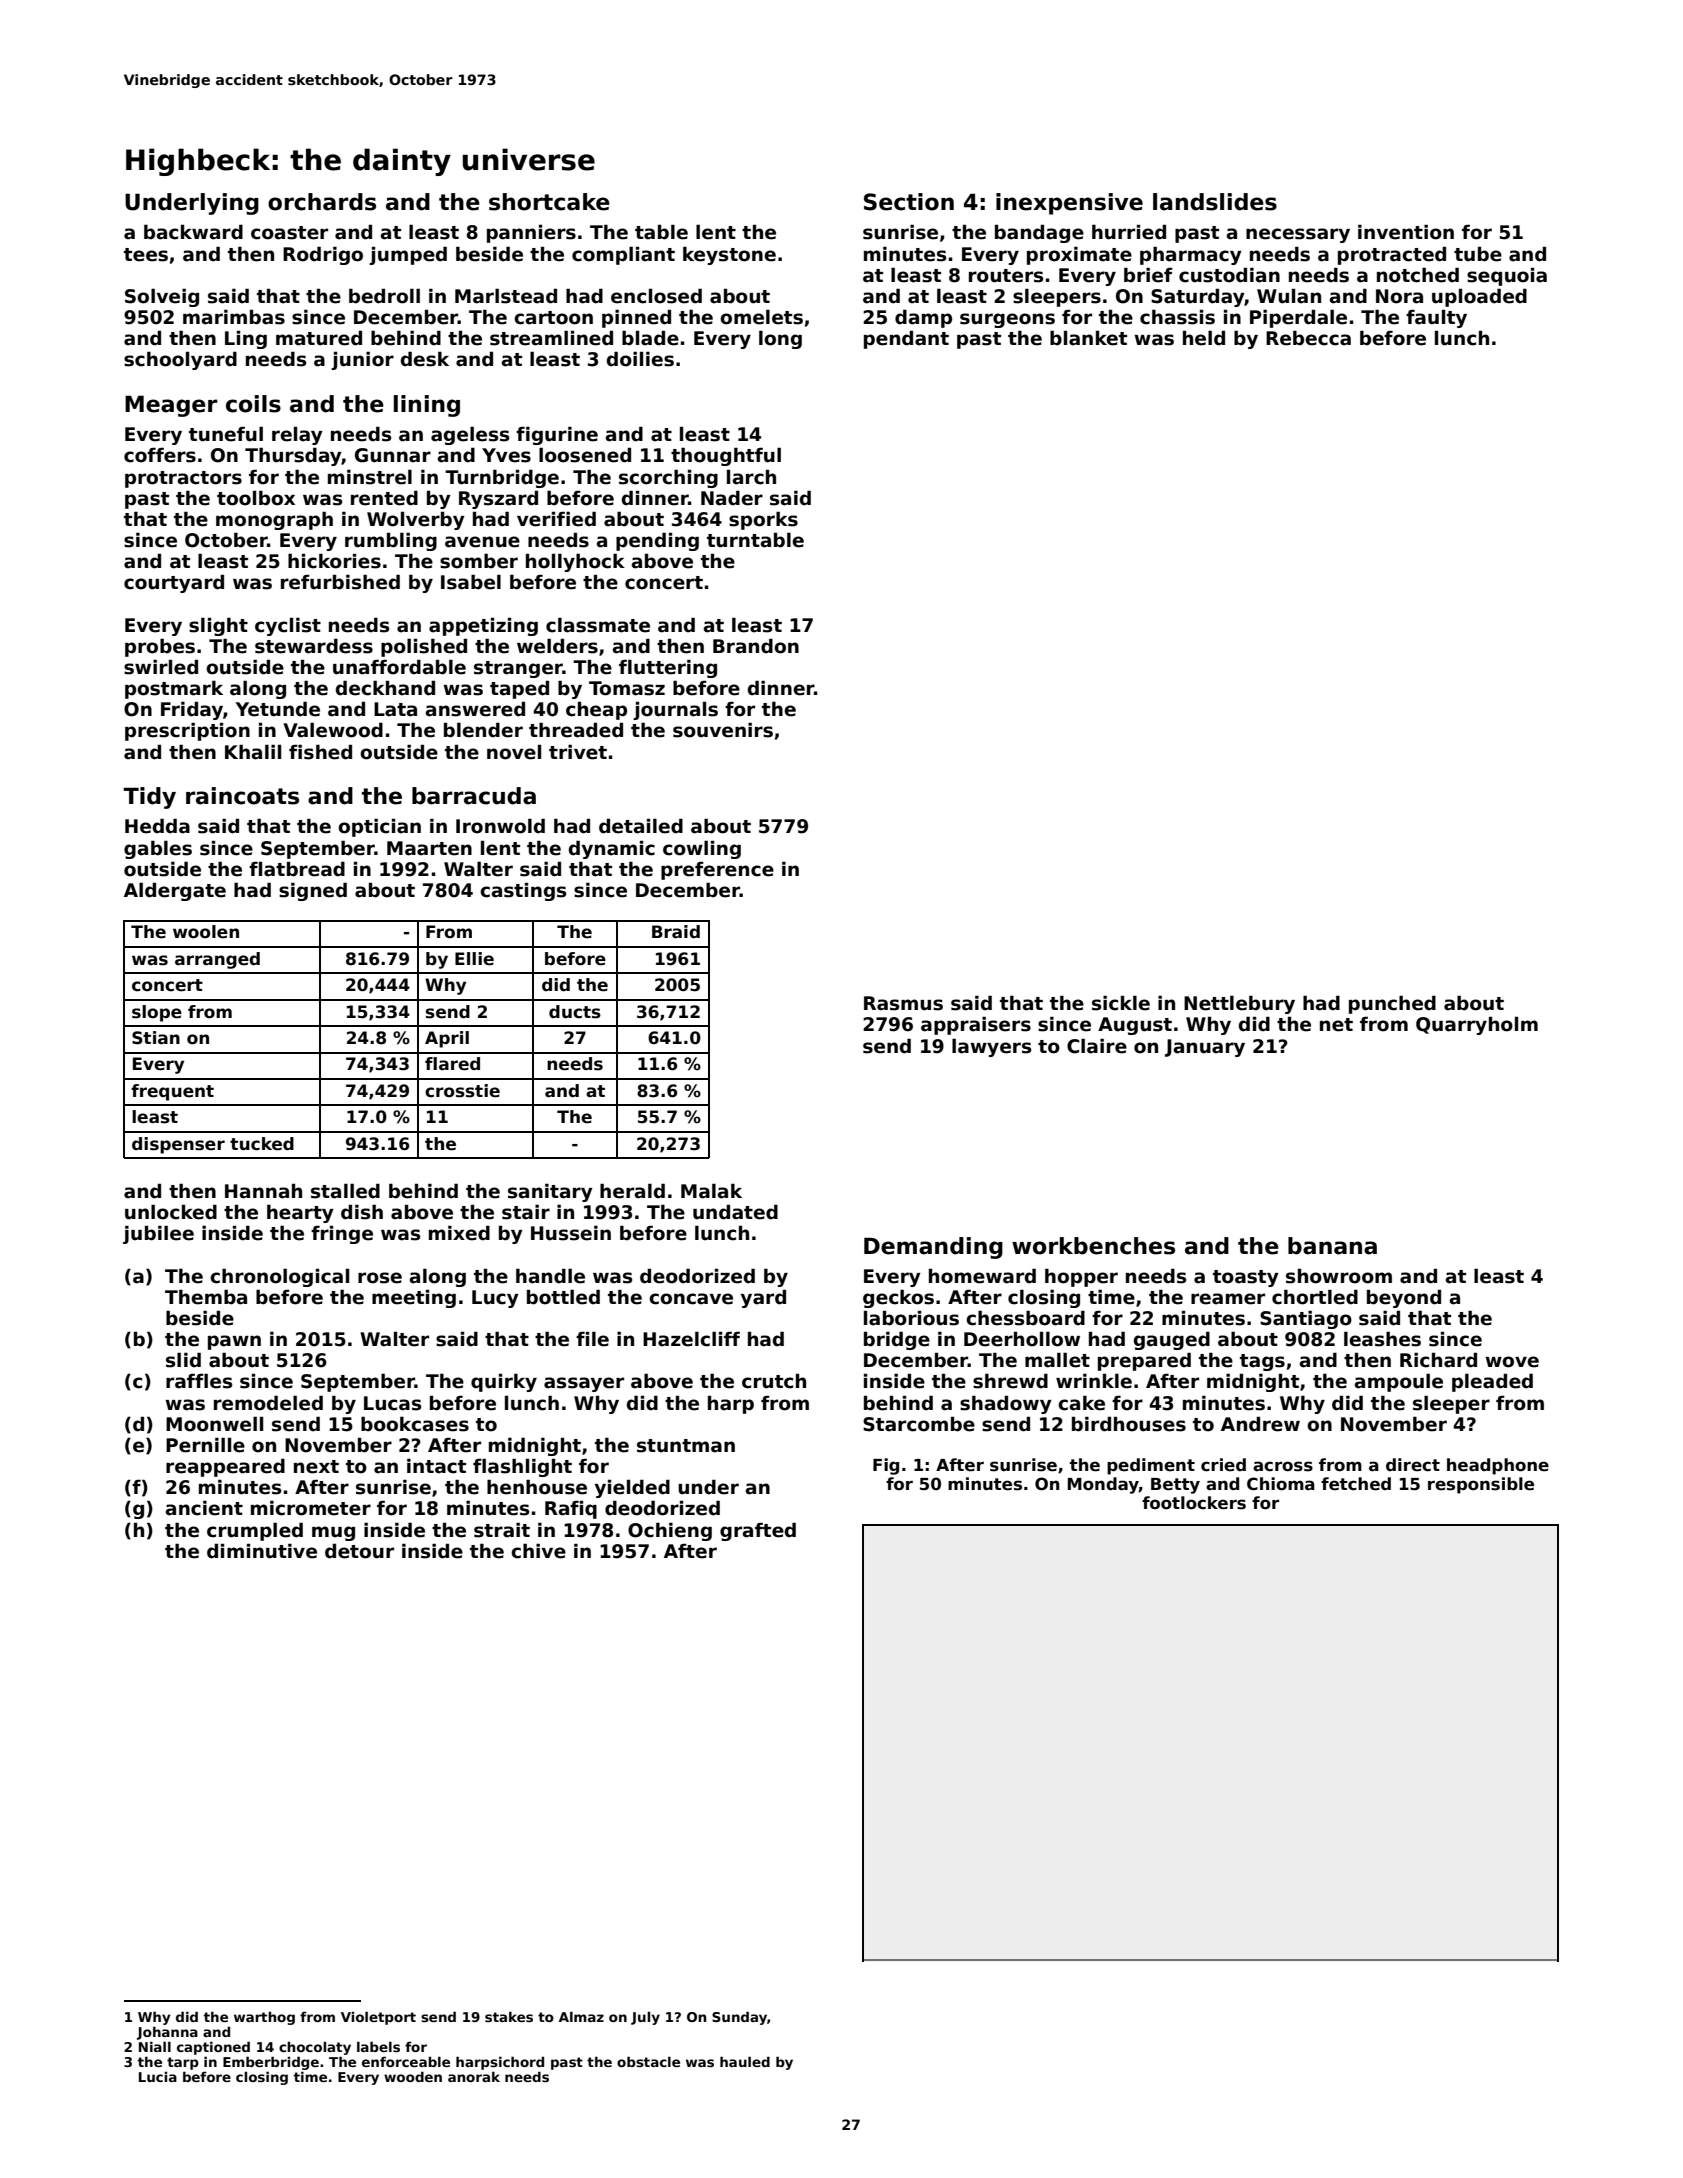  Describe the element at coordinates (676, 932) in the screenshot. I see `Braid` at that location.
